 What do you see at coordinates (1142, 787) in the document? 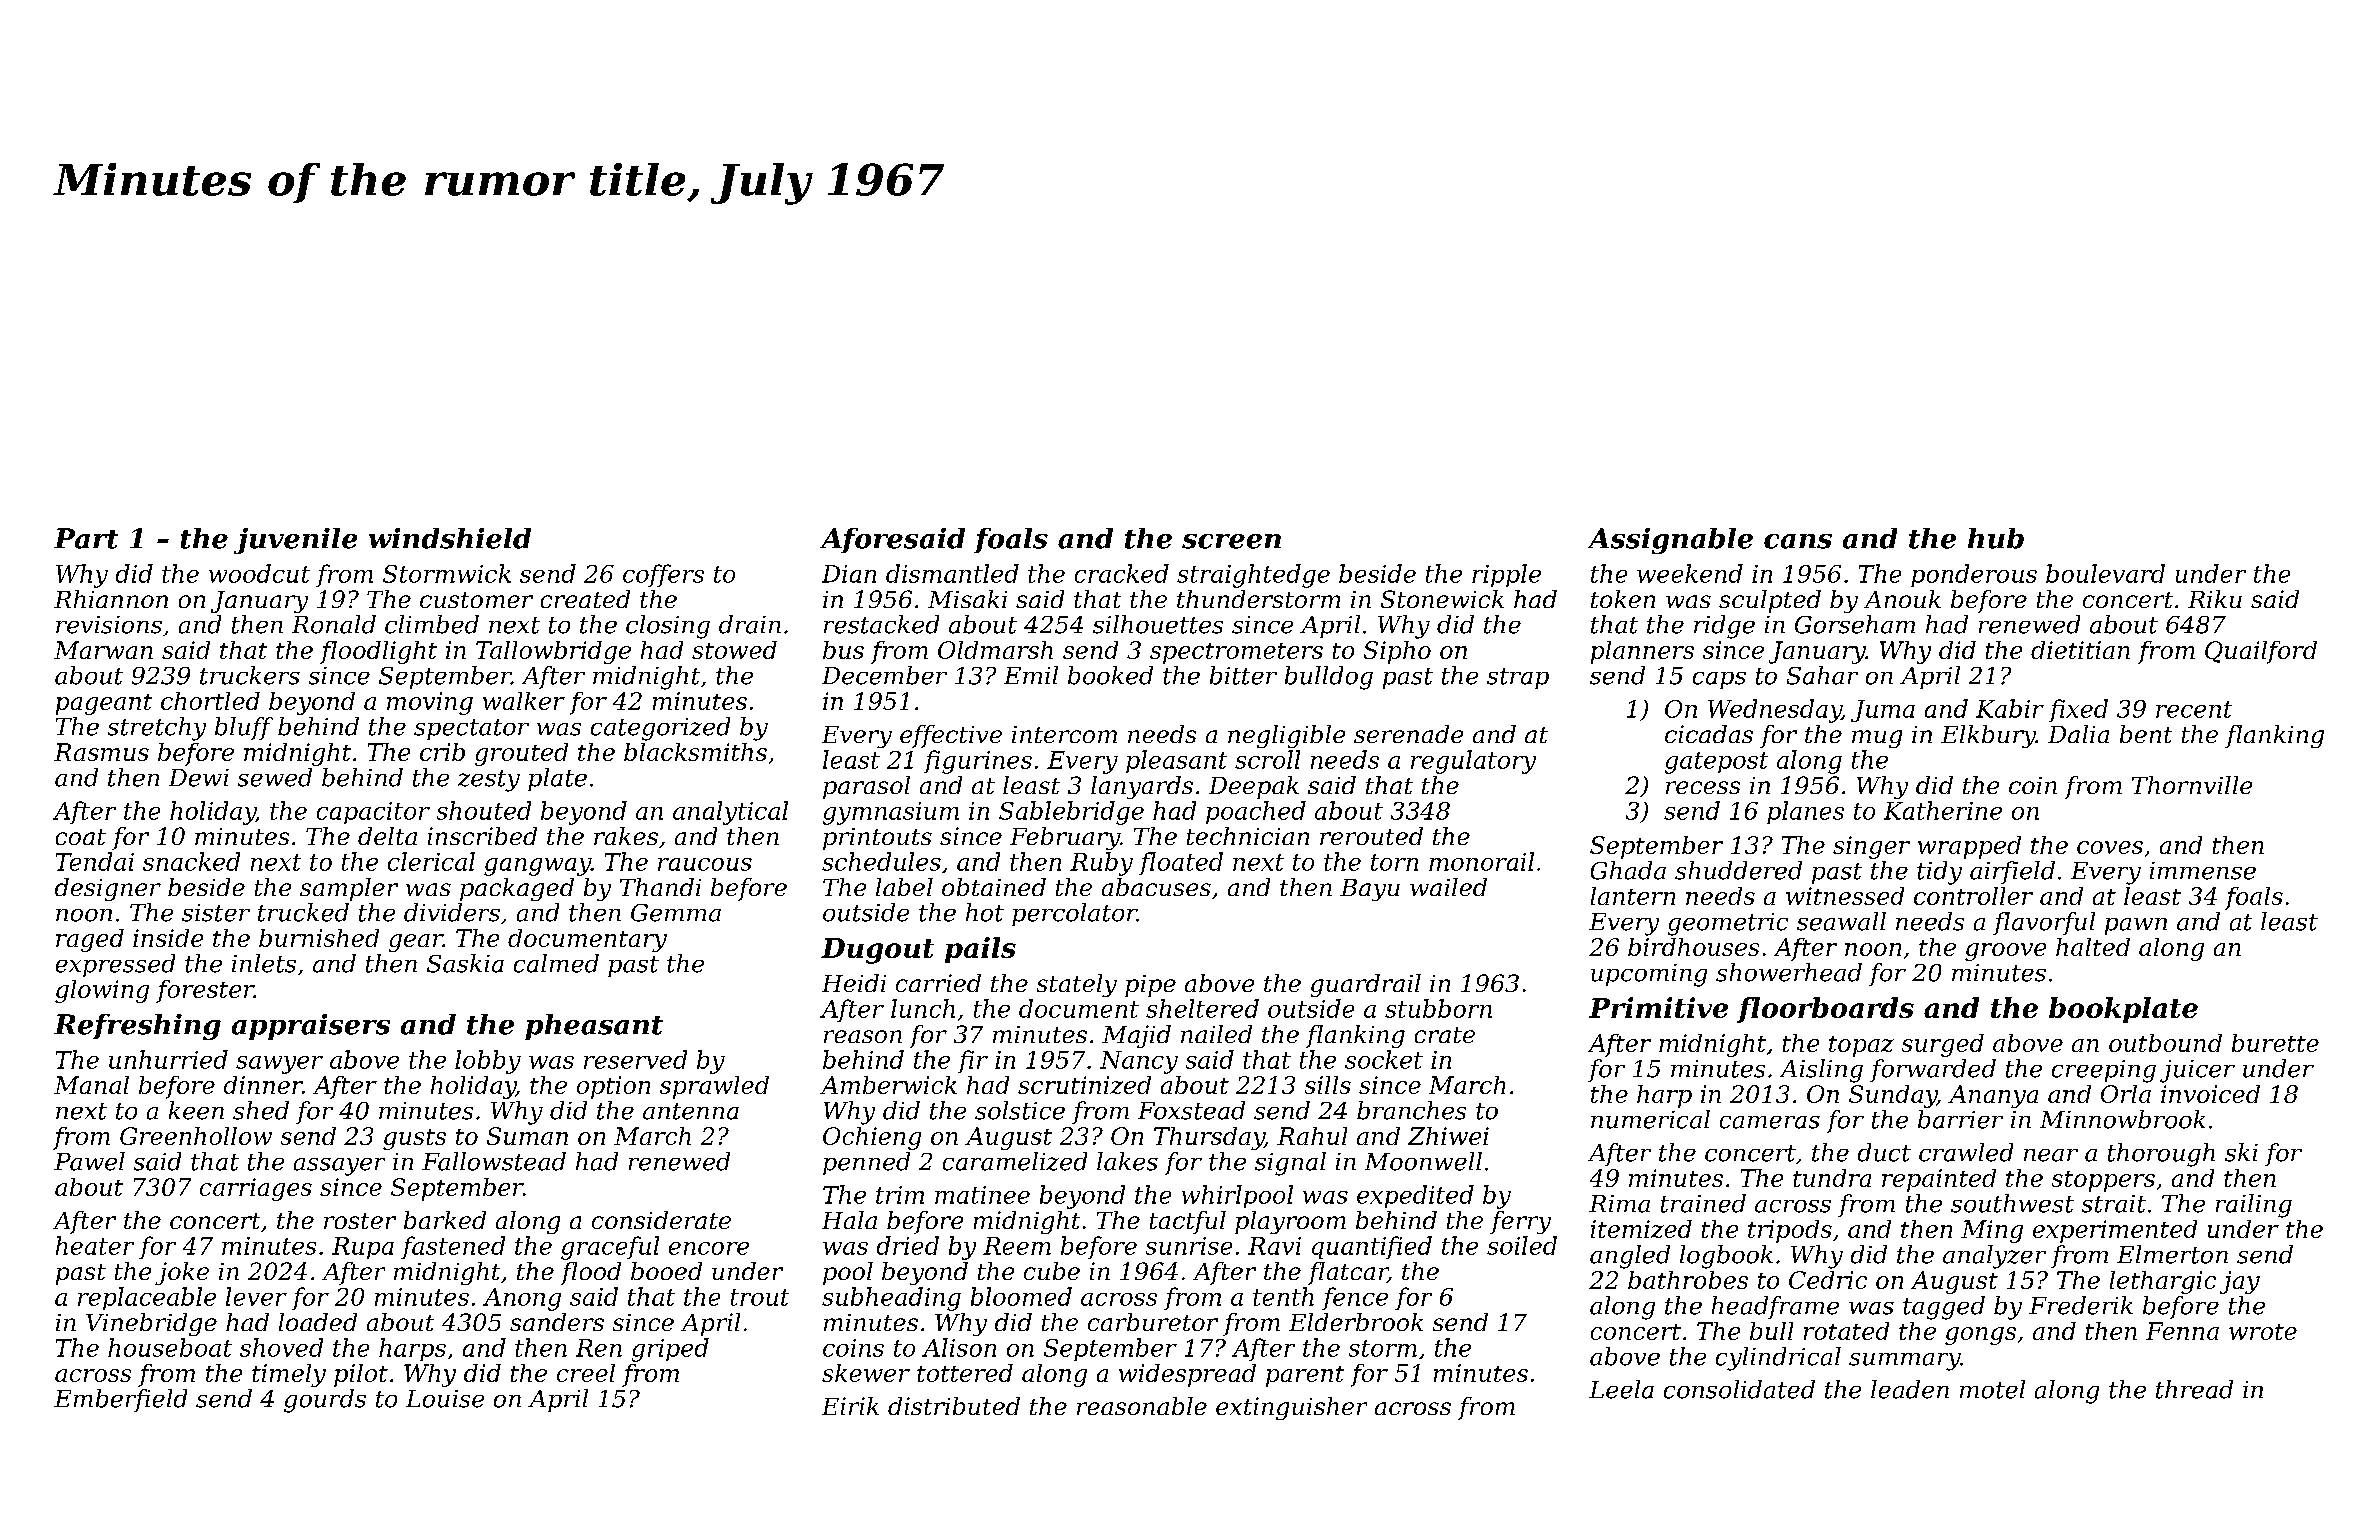
I see `lanyards` at bounding box center [1142, 787].
